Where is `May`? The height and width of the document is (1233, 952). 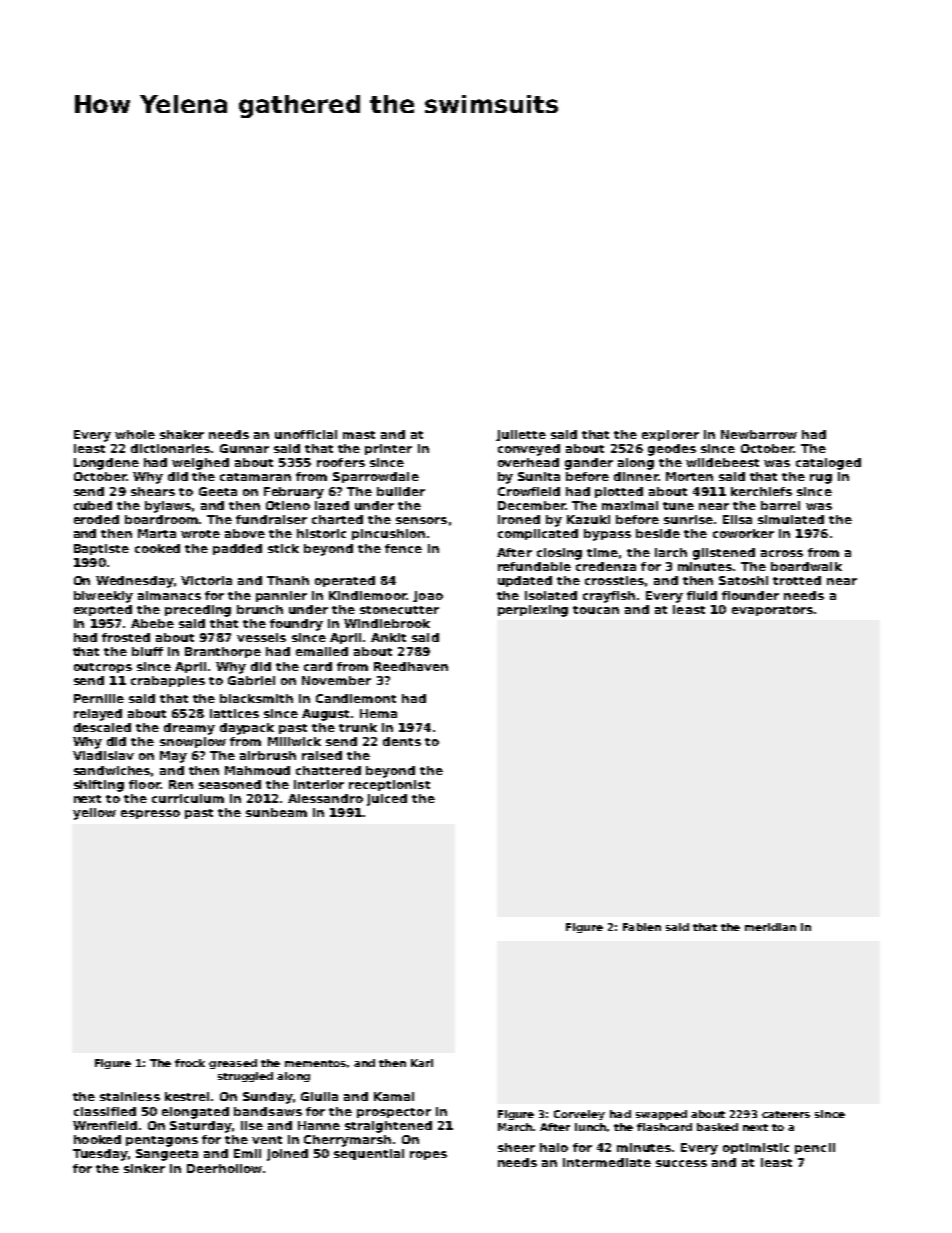 May is located at coordinates (173, 757).
